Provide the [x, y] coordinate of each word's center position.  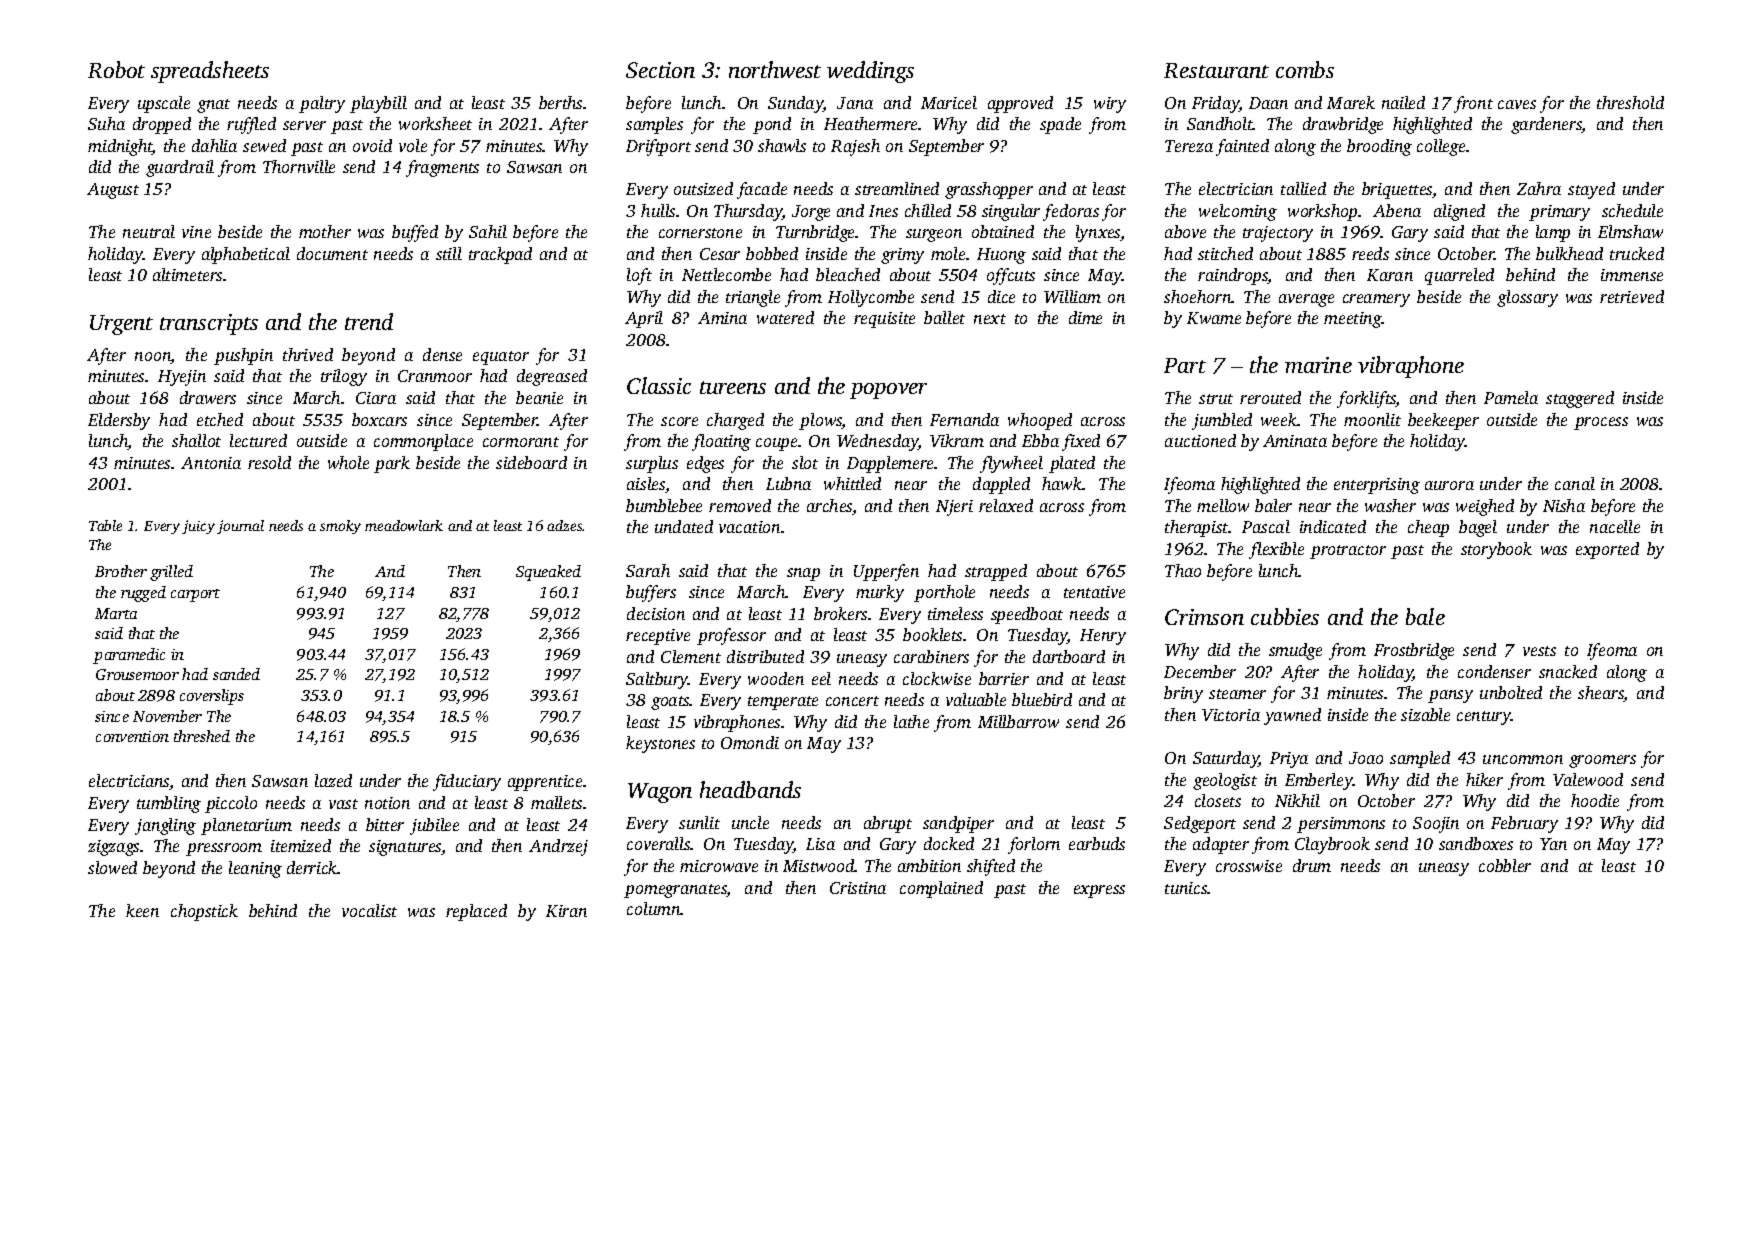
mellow [1223, 505]
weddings [870, 72]
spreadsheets [210, 72]
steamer [1237, 694]
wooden [776, 678]
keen [142, 910]
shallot [196, 440]
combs [1305, 69]
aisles [646, 483]
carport [195, 595]
